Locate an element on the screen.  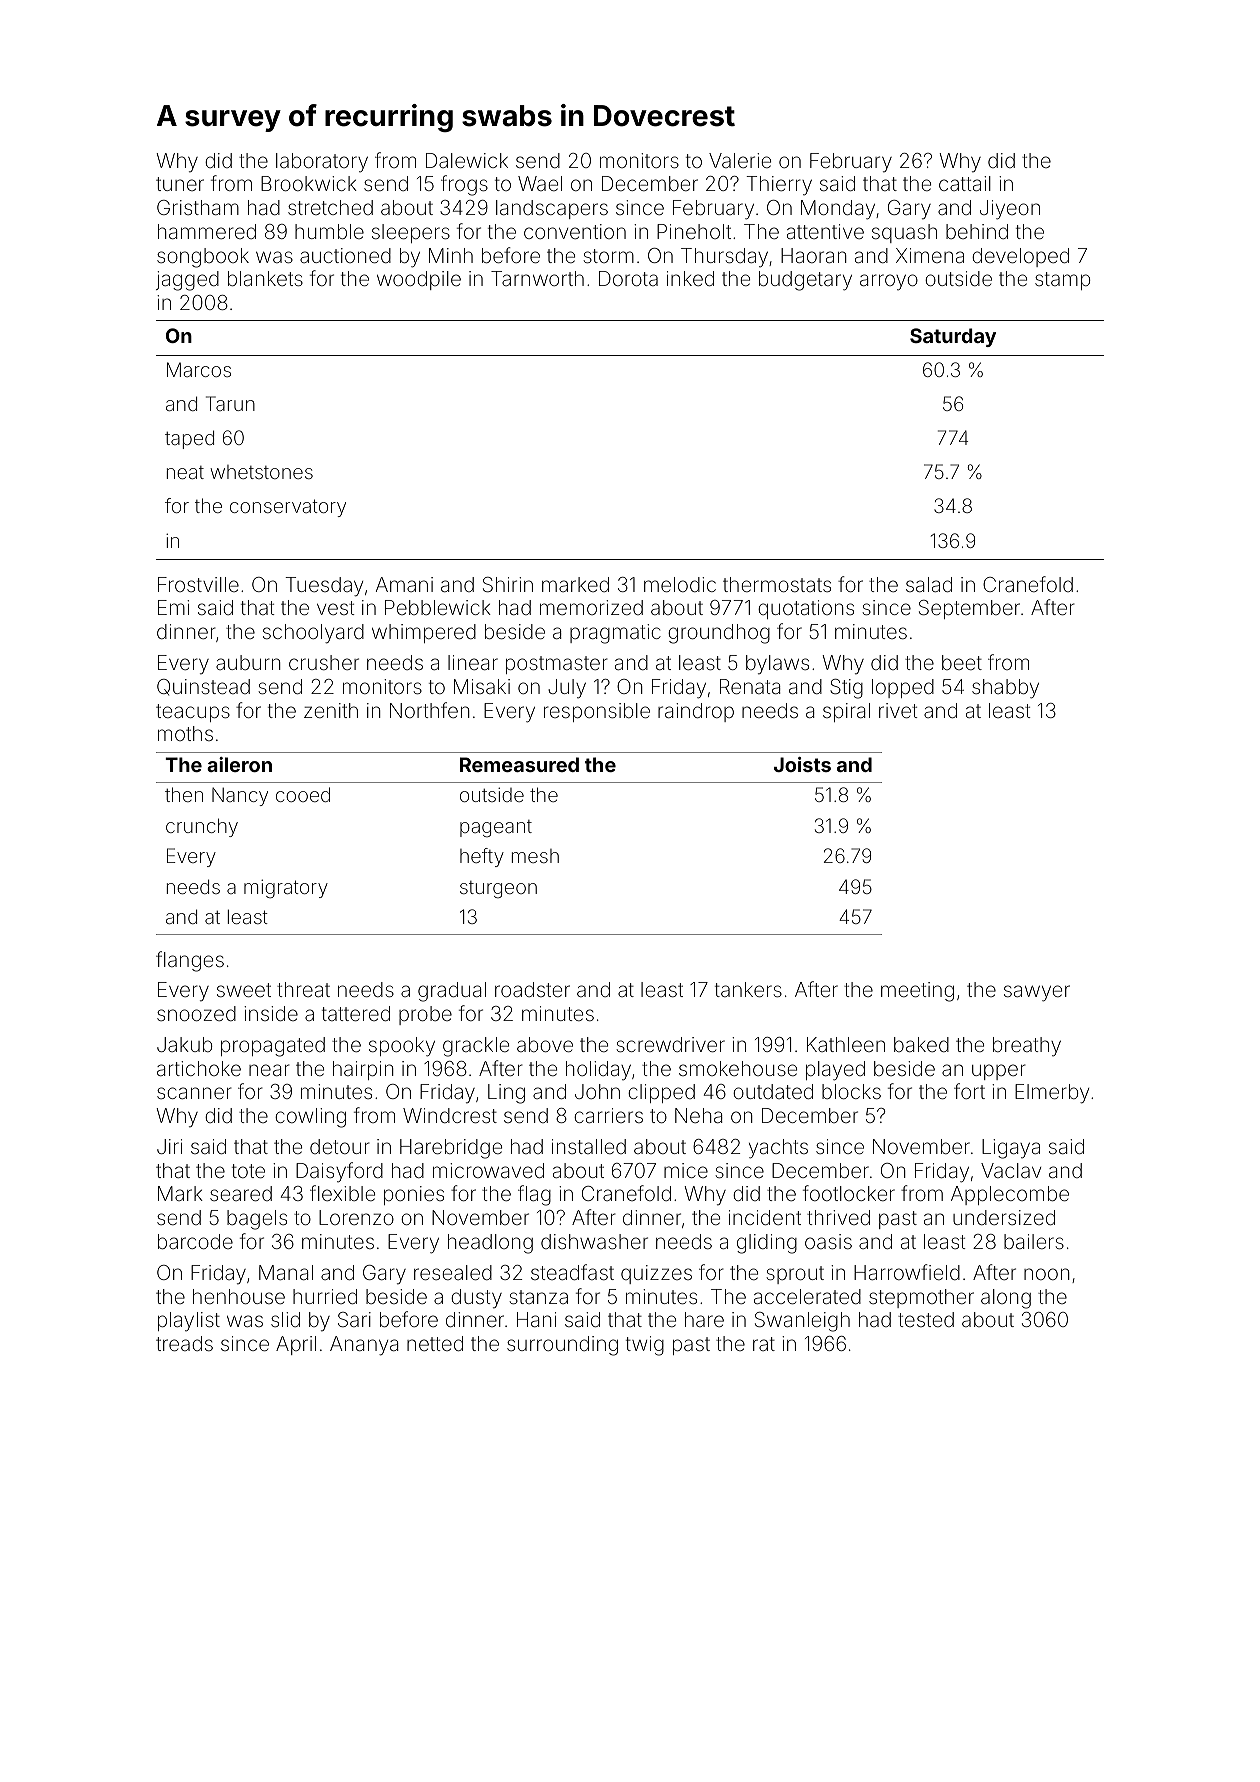
spiral is located at coordinates (846, 712).
